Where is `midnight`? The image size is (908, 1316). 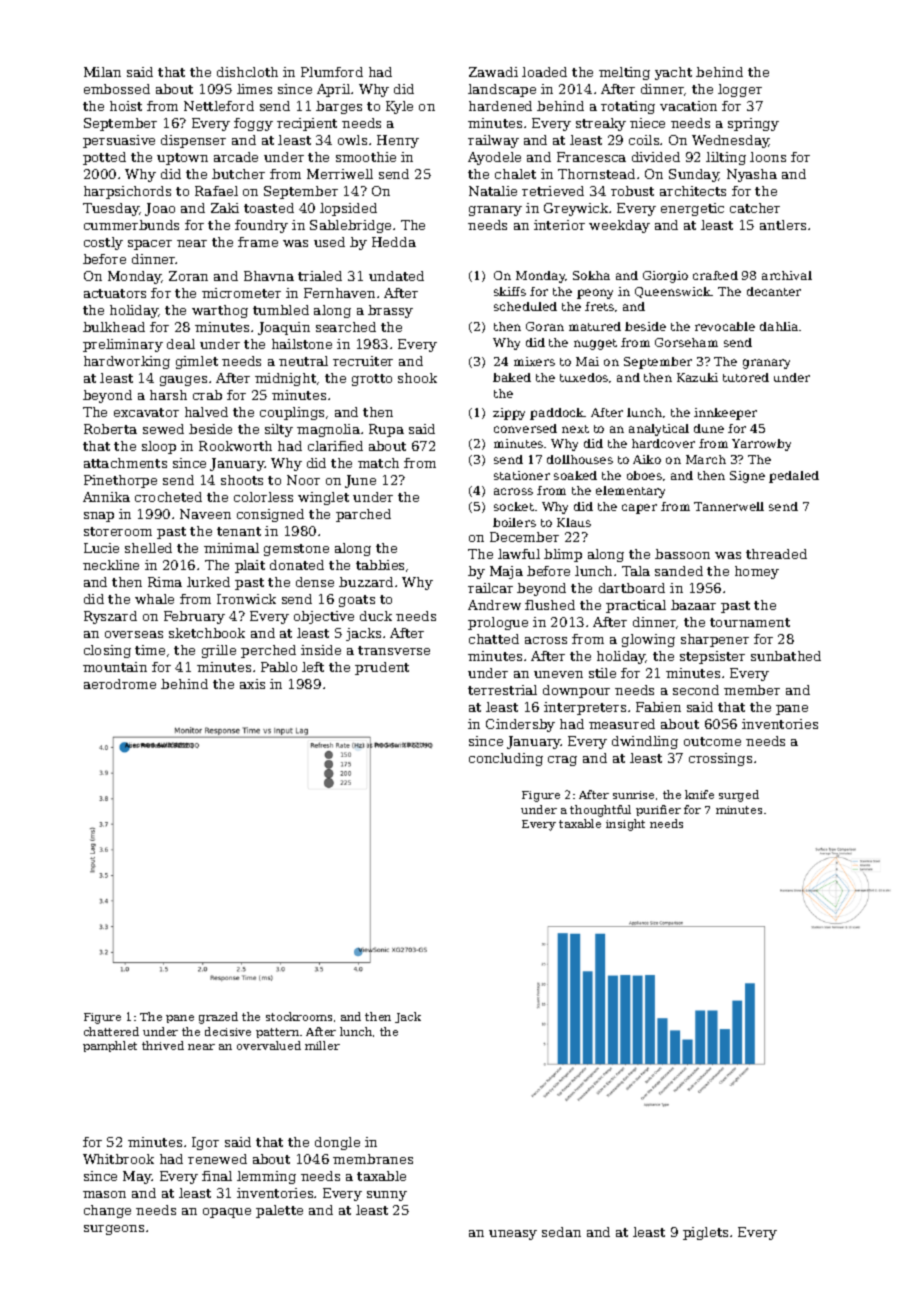 midnight is located at coordinates (285, 379).
